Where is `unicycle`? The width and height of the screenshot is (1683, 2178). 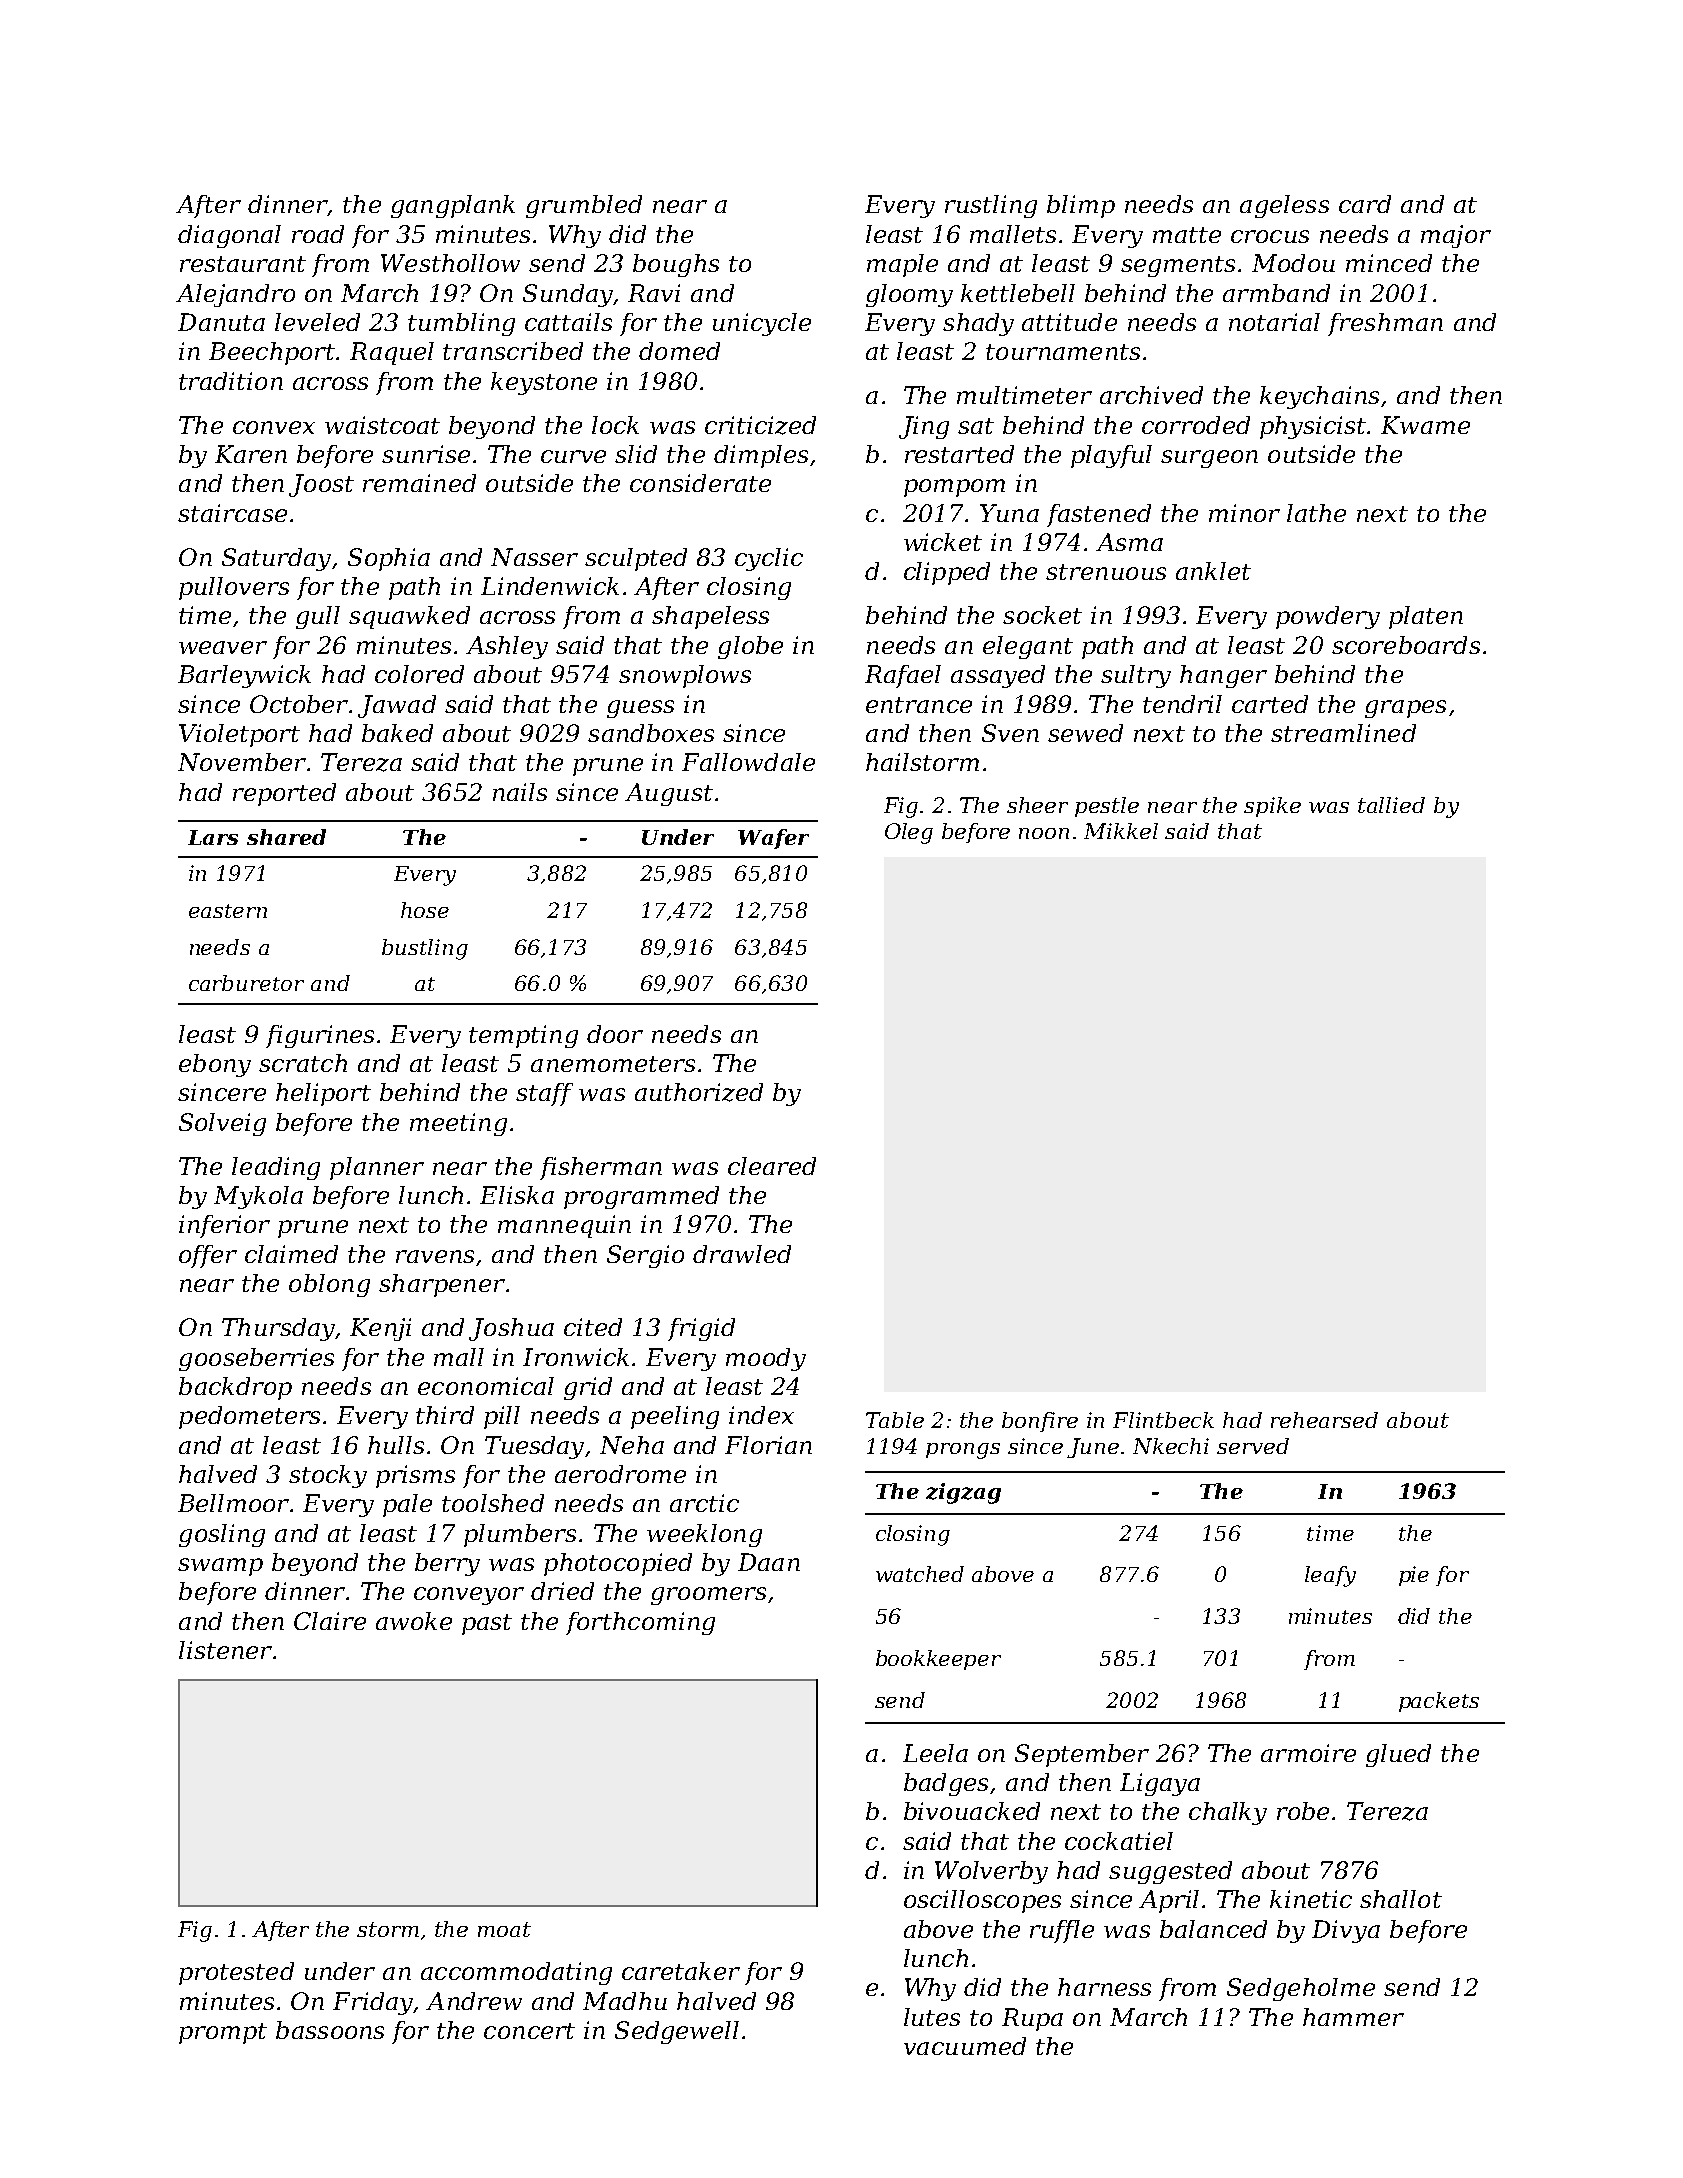
unicycle is located at coordinates (762, 324).
